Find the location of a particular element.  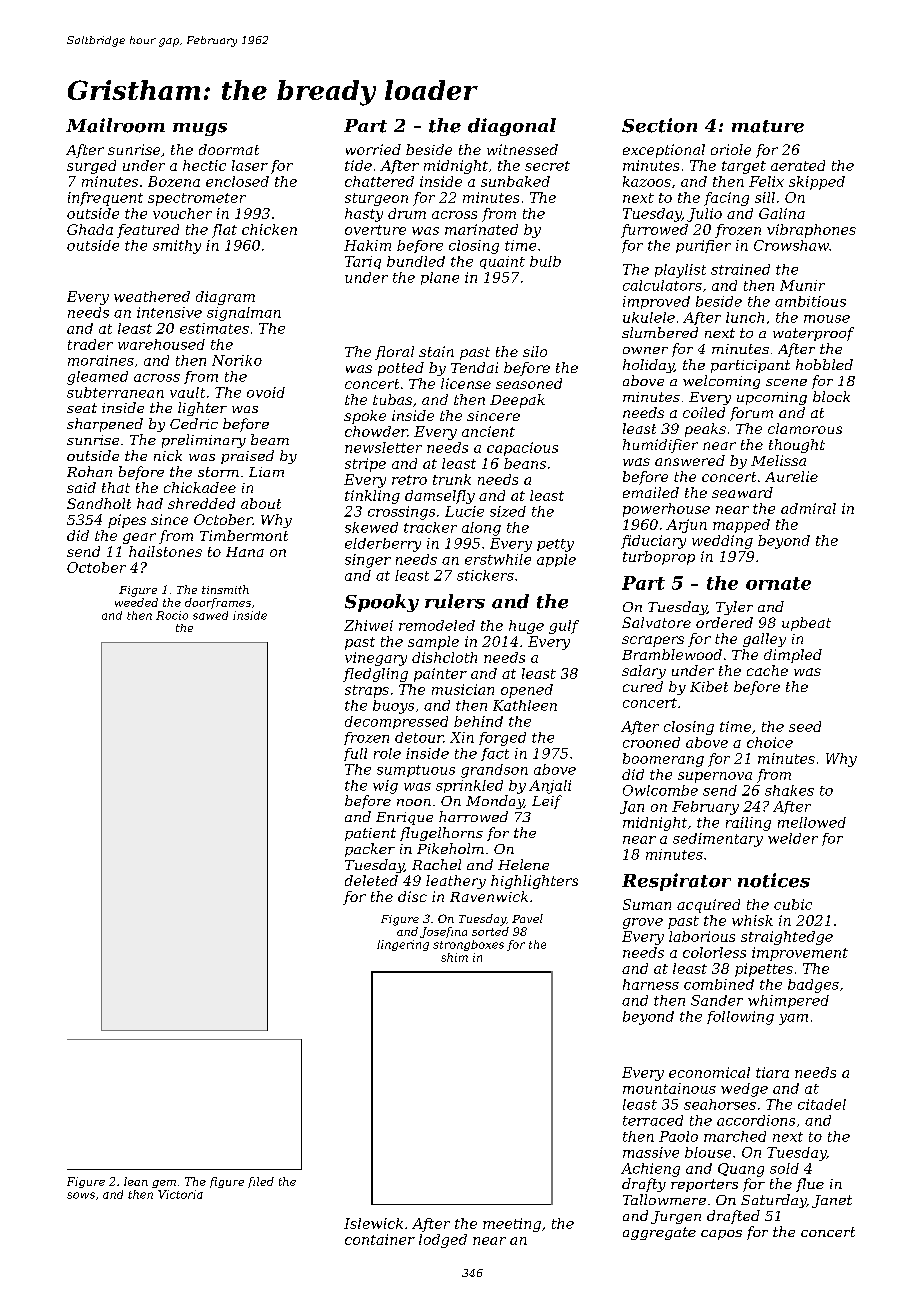

full is located at coordinates (355, 754).
